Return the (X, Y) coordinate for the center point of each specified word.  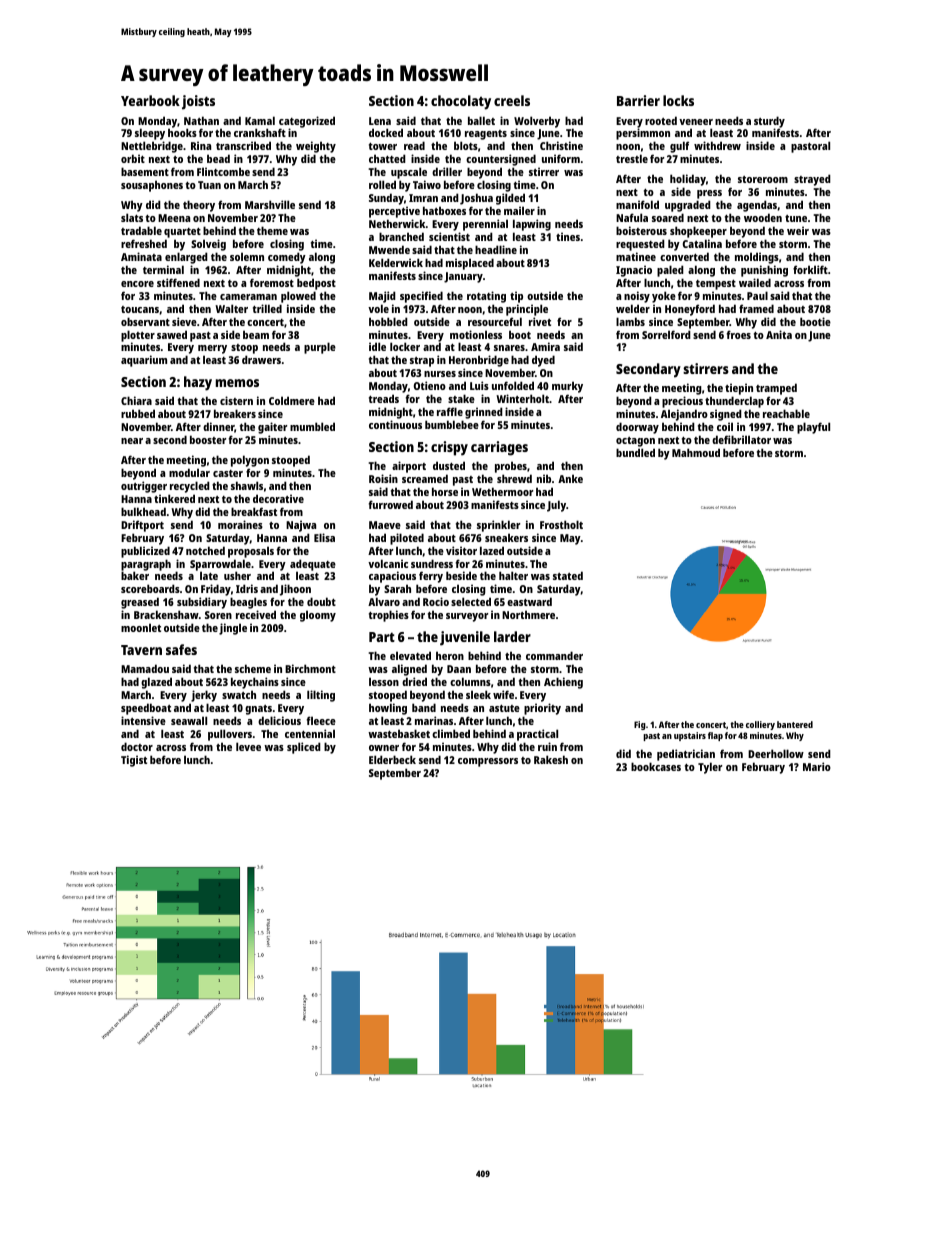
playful (813, 428)
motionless (476, 334)
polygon (250, 461)
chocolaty (461, 102)
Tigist (134, 761)
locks (678, 100)
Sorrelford (666, 334)
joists (198, 102)
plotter (138, 336)
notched (205, 550)
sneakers (506, 537)
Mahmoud (696, 452)
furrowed (391, 504)
